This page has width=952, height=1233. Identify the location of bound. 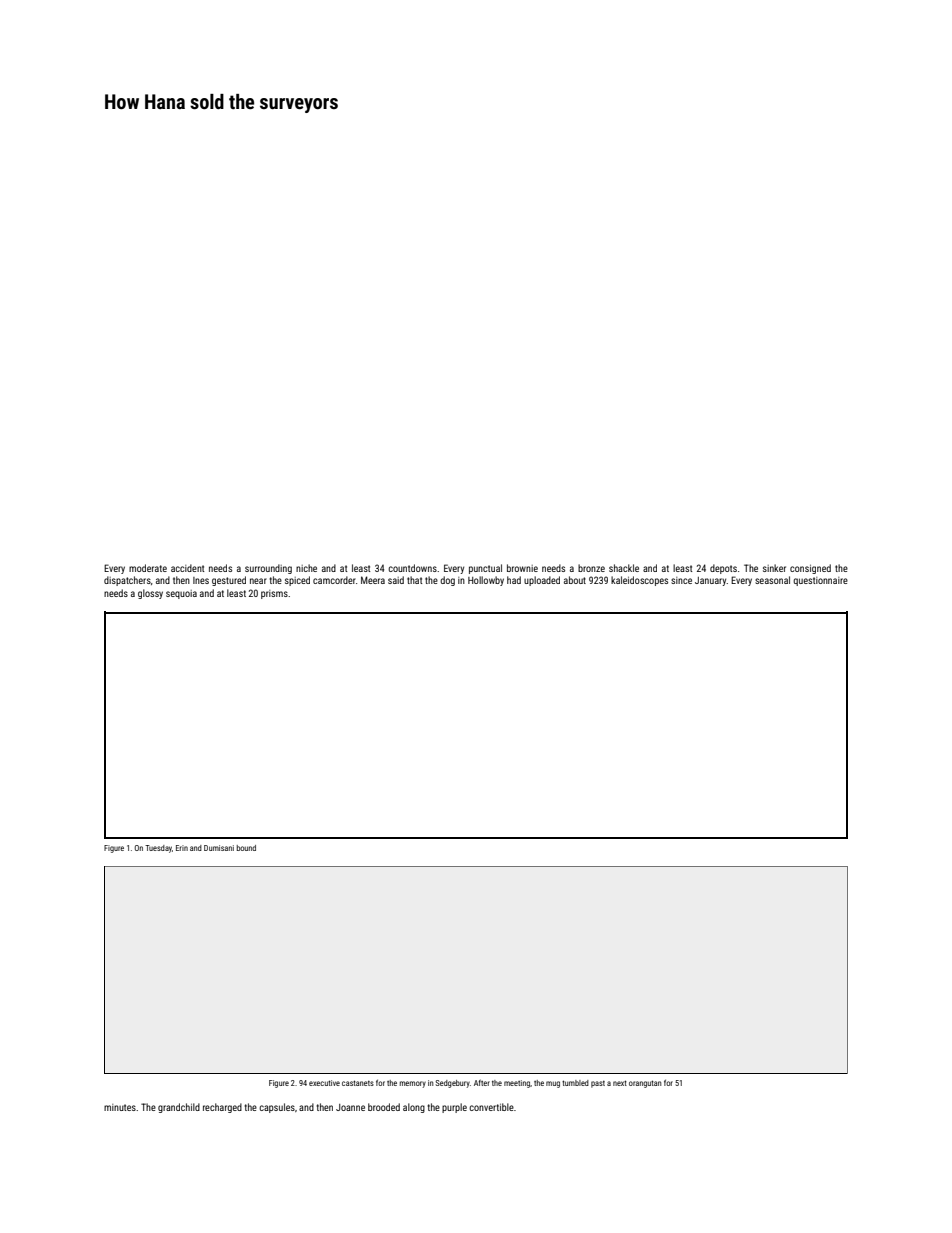
(246, 848).
